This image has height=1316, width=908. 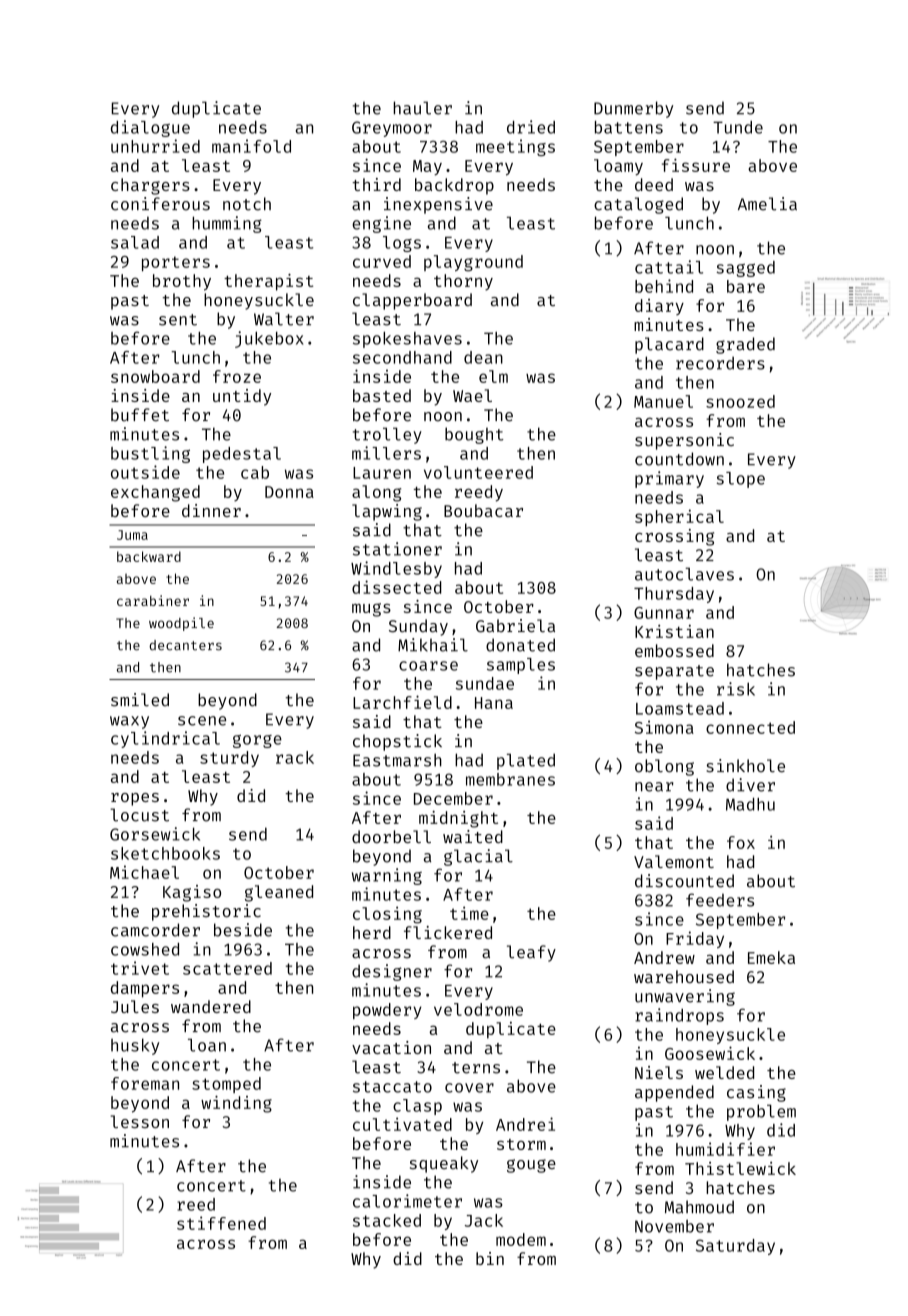 I want to click on dean, so click(x=483, y=357).
